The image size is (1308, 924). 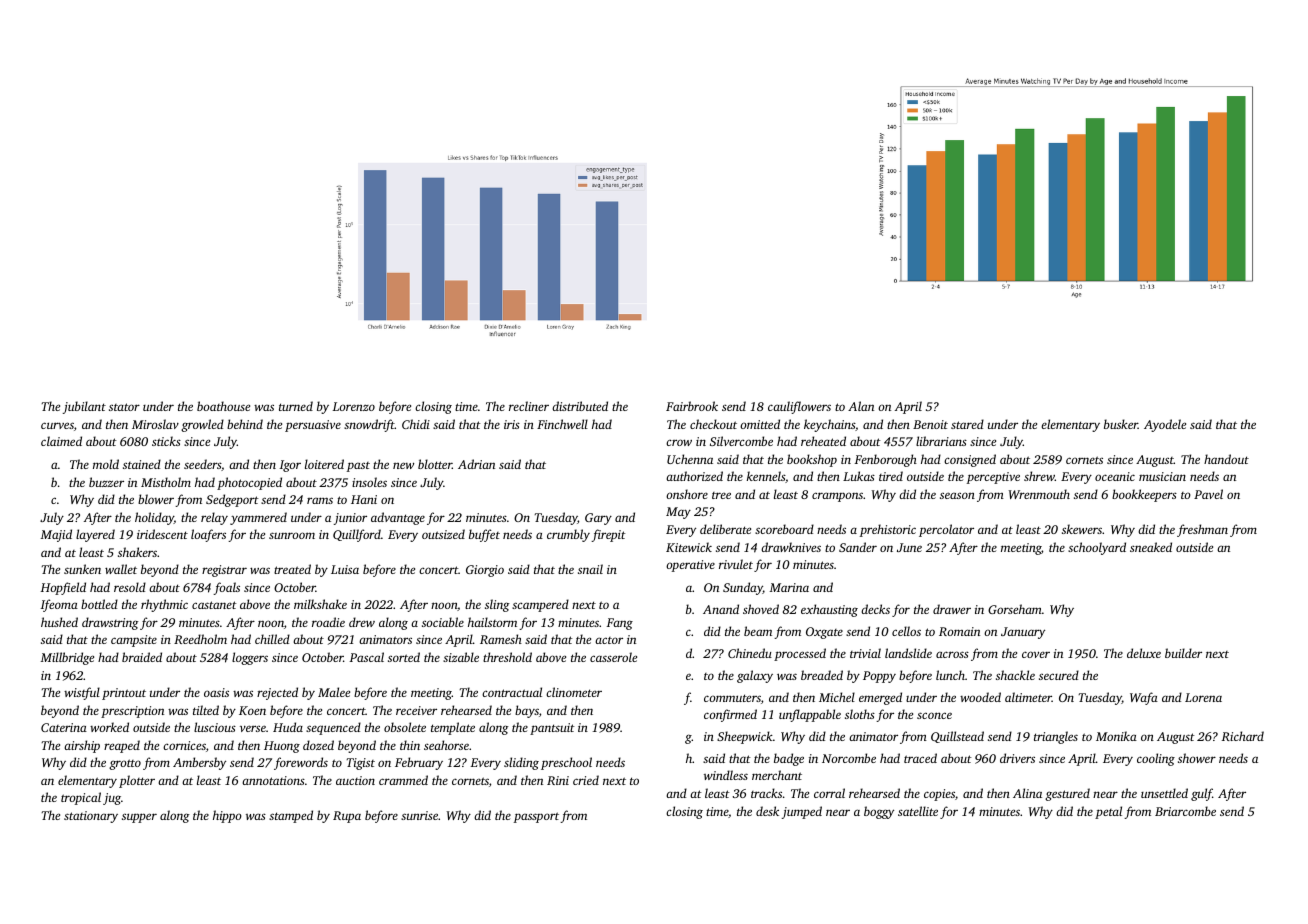 I want to click on Gorseham, so click(x=1015, y=609).
